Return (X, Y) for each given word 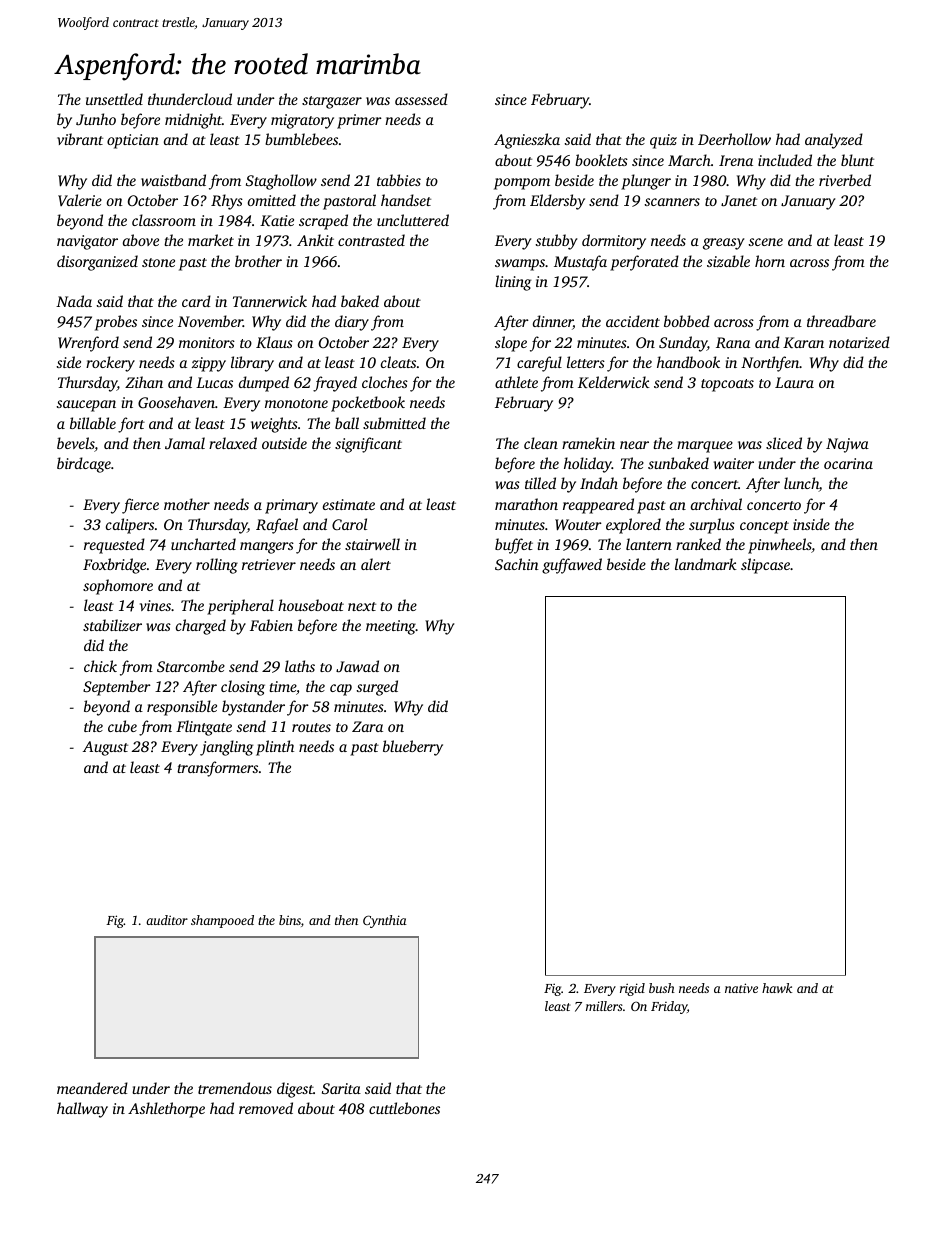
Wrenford (88, 344)
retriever (269, 564)
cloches (385, 382)
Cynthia (385, 921)
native (741, 988)
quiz (663, 141)
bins (290, 920)
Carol (349, 524)
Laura (794, 382)
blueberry (413, 748)
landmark (706, 564)
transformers (217, 769)
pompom (522, 184)
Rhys (227, 202)
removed (266, 1108)
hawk (777, 988)
